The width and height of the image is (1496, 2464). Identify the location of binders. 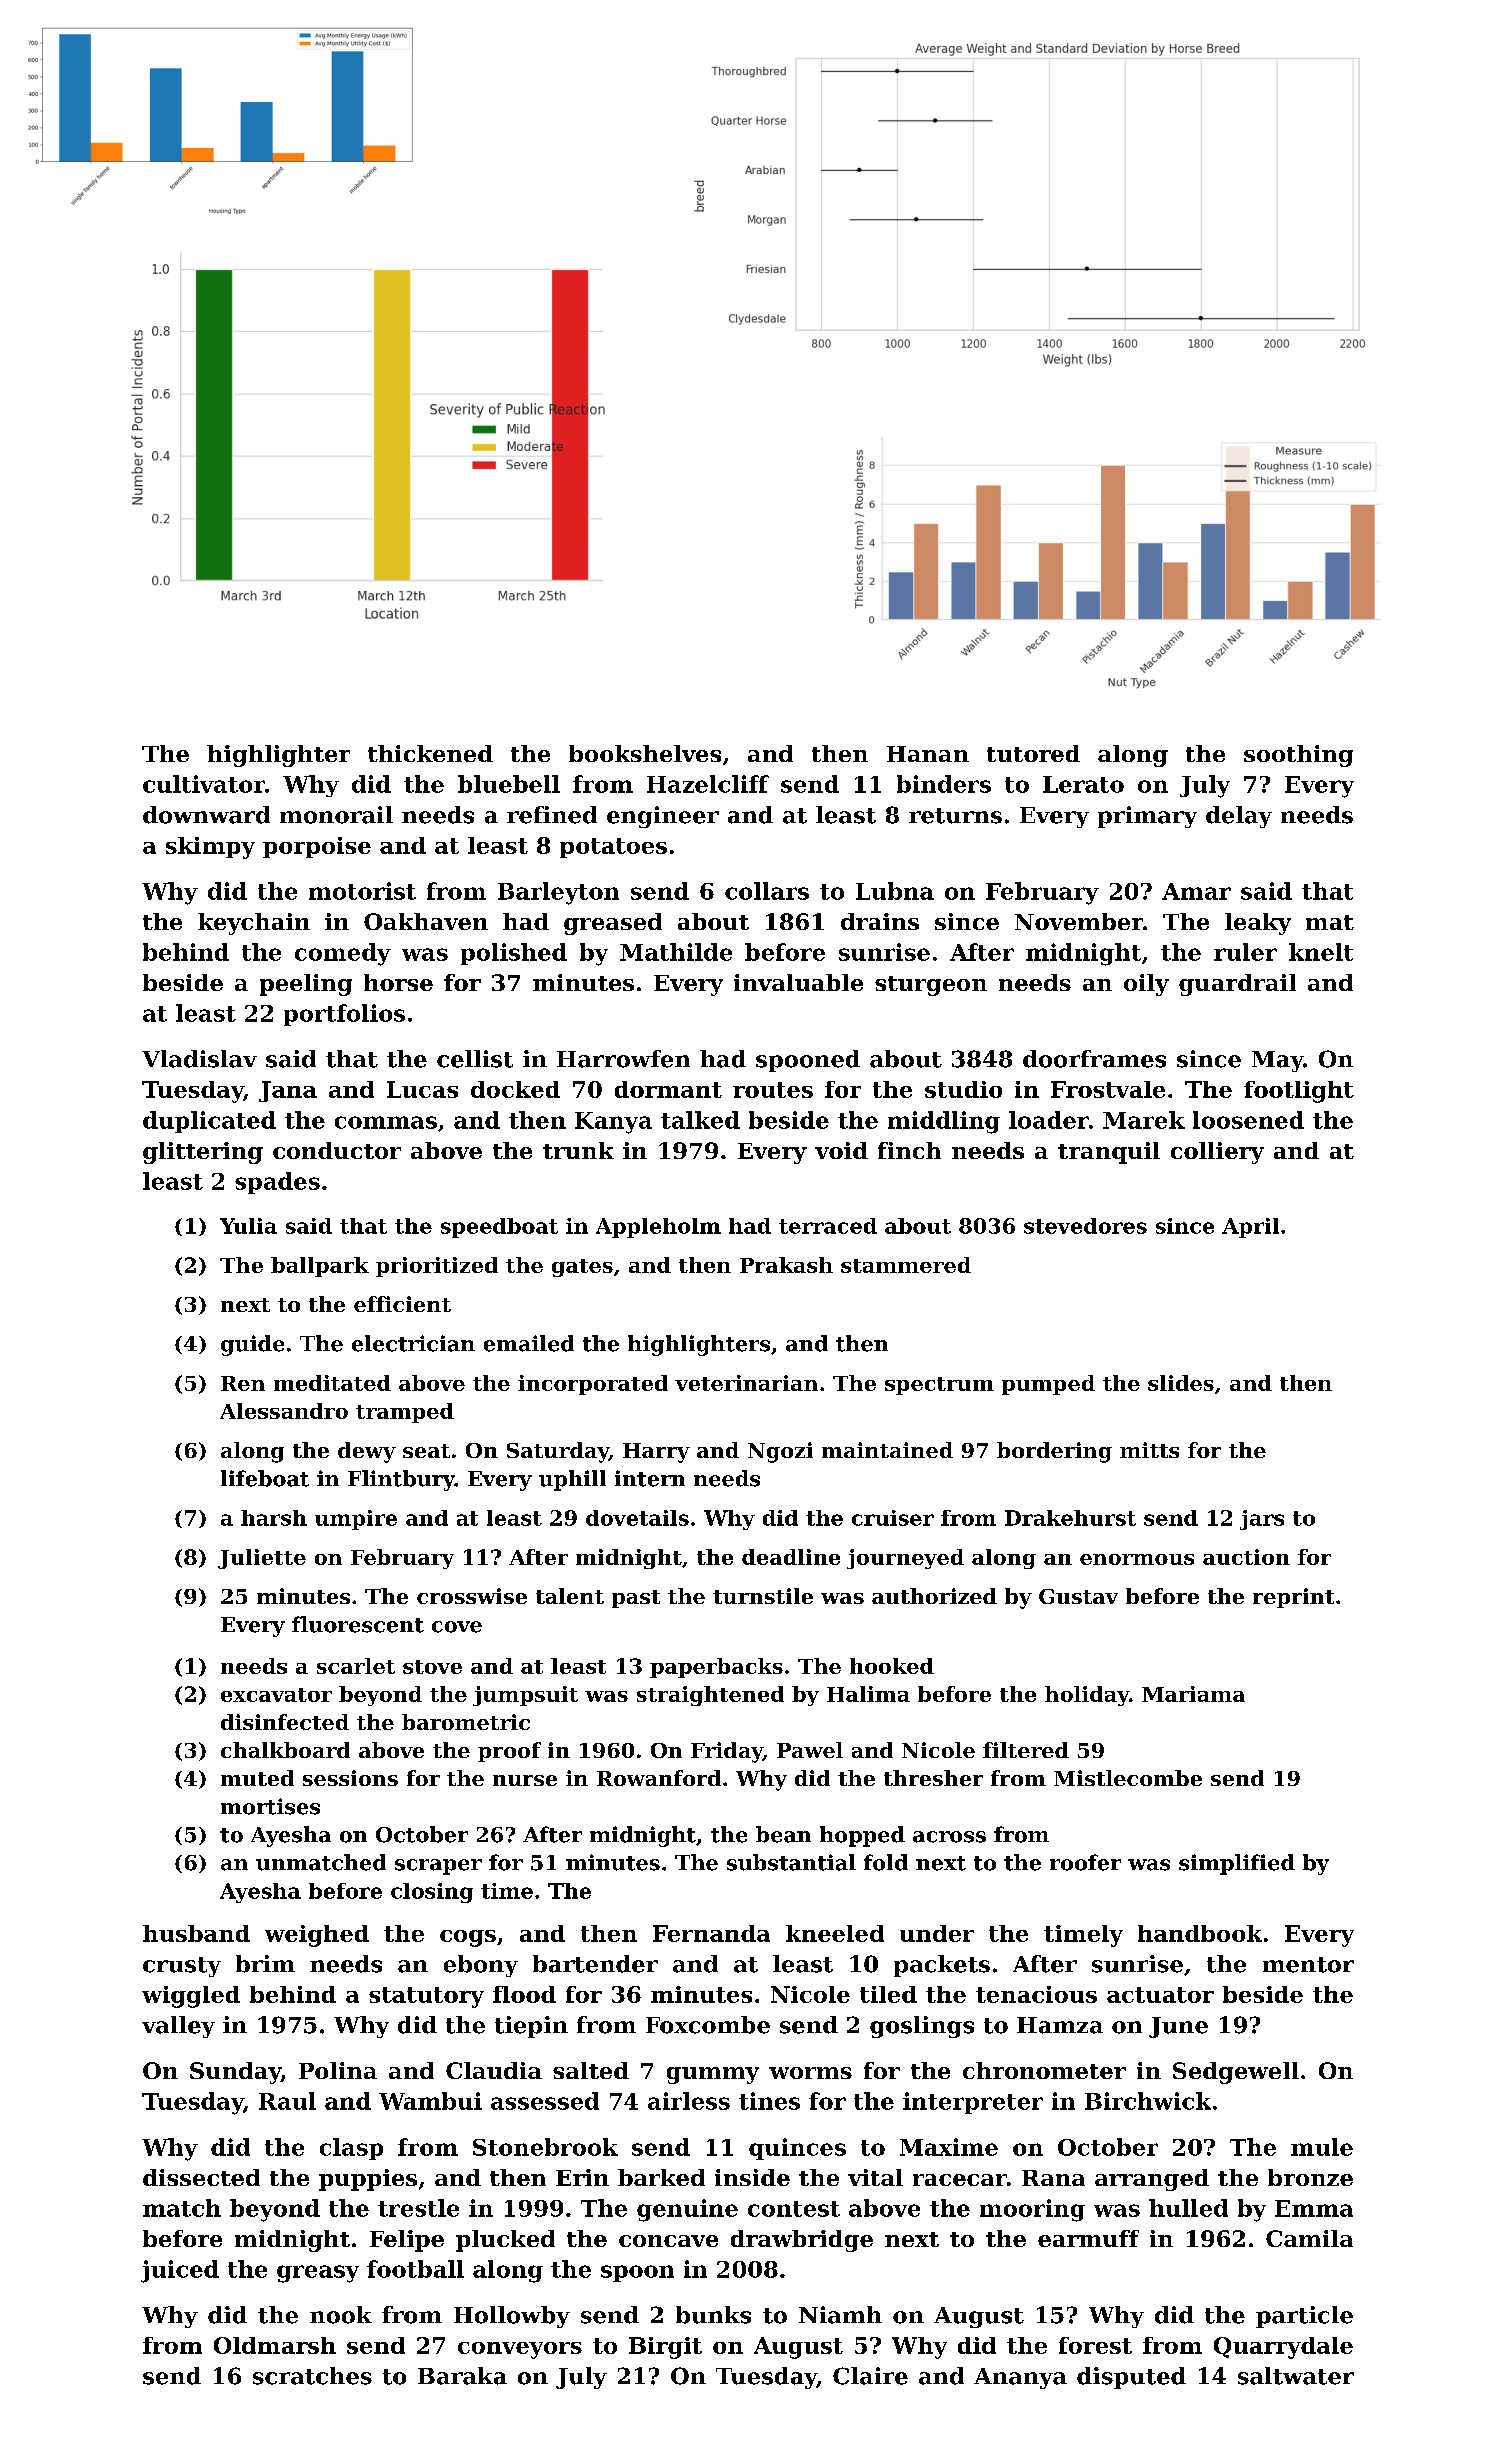
(944, 784).
